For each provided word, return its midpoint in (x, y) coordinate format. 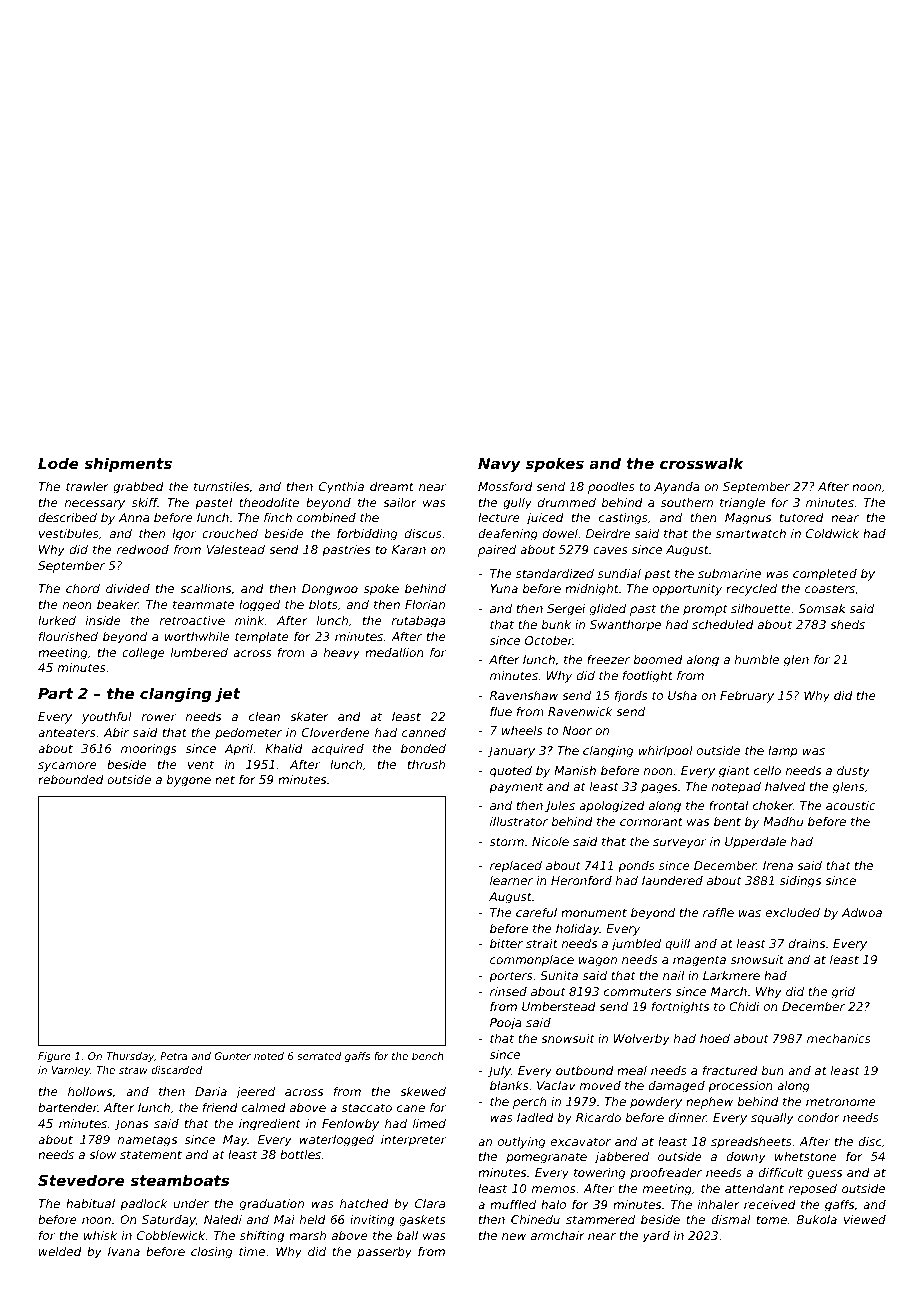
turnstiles (221, 486)
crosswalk (701, 463)
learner (511, 880)
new (514, 1236)
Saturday (169, 1221)
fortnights (680, 1008)
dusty (853, 772)
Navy (499, 465)
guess (825, 1175)
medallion (394, 652)
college (143, 654)
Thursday (130, 1057)
